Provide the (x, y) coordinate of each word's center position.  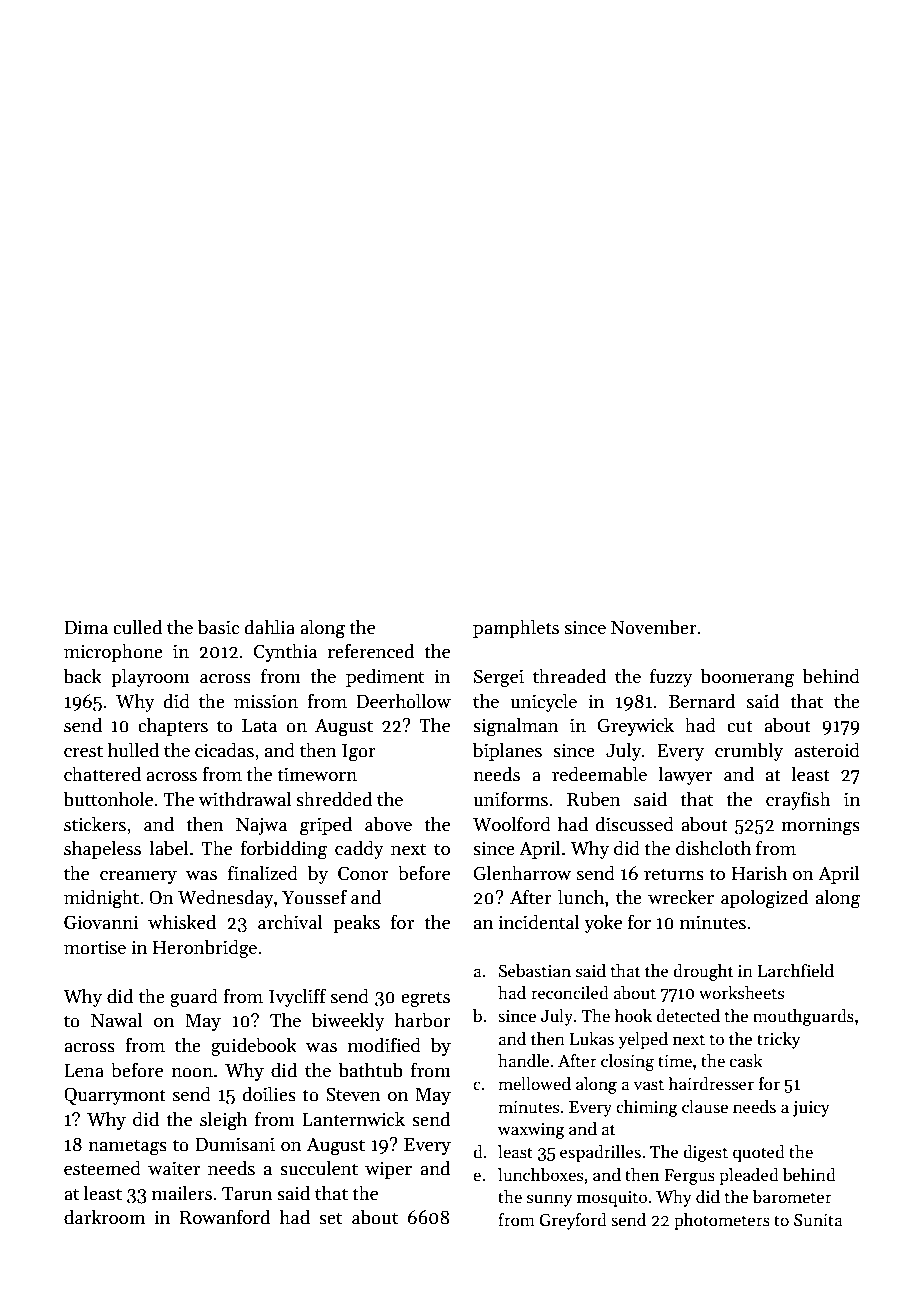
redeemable (599, 774)
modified (384, 1045)
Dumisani (235, 1144)
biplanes (507, 751)
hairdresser (711, 1084)
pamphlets (516, 628)
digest (705, 1153)
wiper (388, 1170)
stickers (95, 824)
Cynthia (285, 652)
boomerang (747, 678)
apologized (765, 899)
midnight (101, 899)
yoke (603, 923)
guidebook (254, 1047)
